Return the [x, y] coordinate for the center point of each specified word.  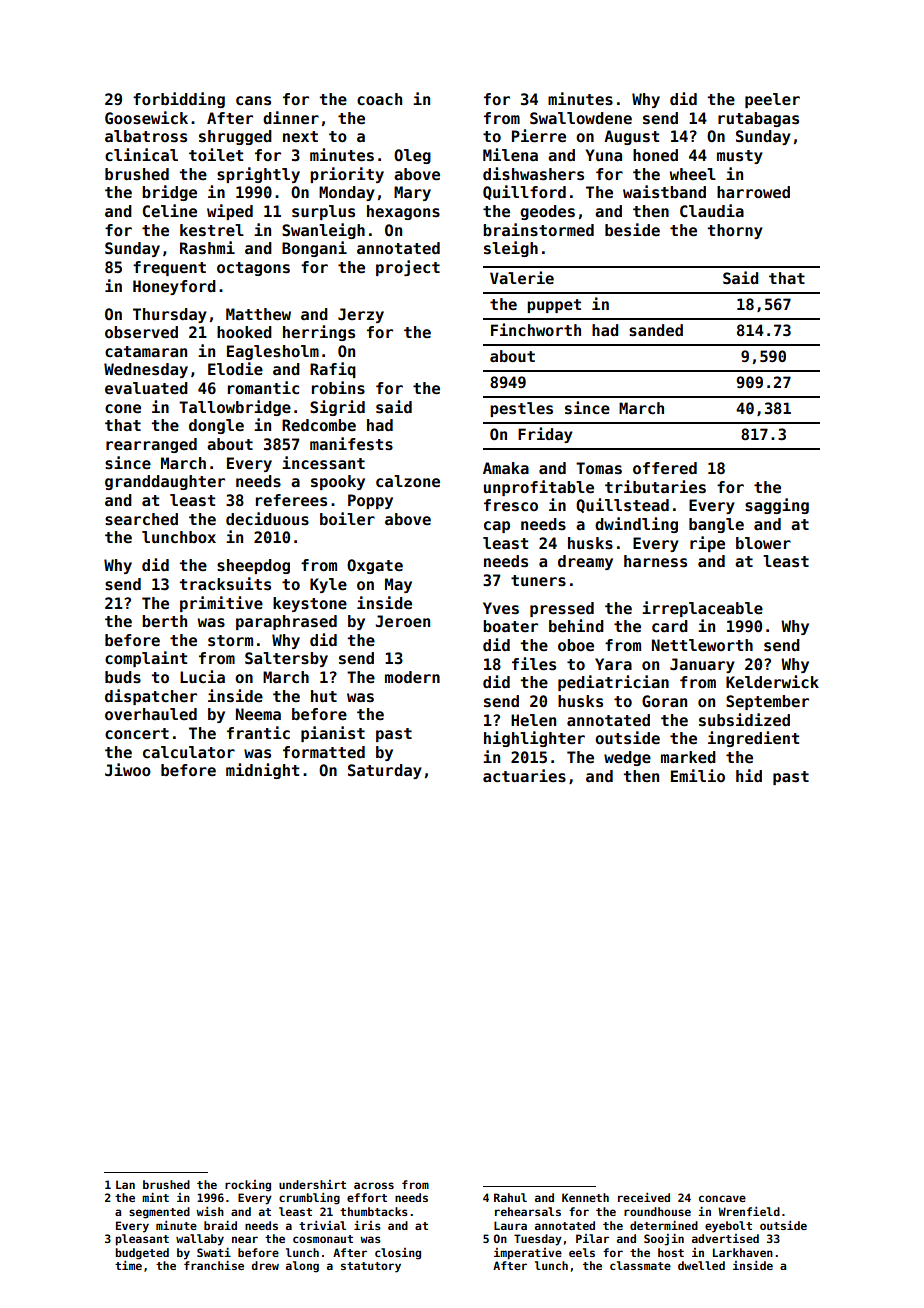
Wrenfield [749, 1211]
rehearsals [528, 1211]
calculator [189, 752]
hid [749, 775]
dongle [216, 426]
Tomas [599, 468]
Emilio [698, 775]
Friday [545, 435]
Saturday [385, 771]
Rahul [510, 1197]
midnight [262, 771]
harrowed [753, 192]
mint [155, 1197]
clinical [141, 155]
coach [379, 99]
